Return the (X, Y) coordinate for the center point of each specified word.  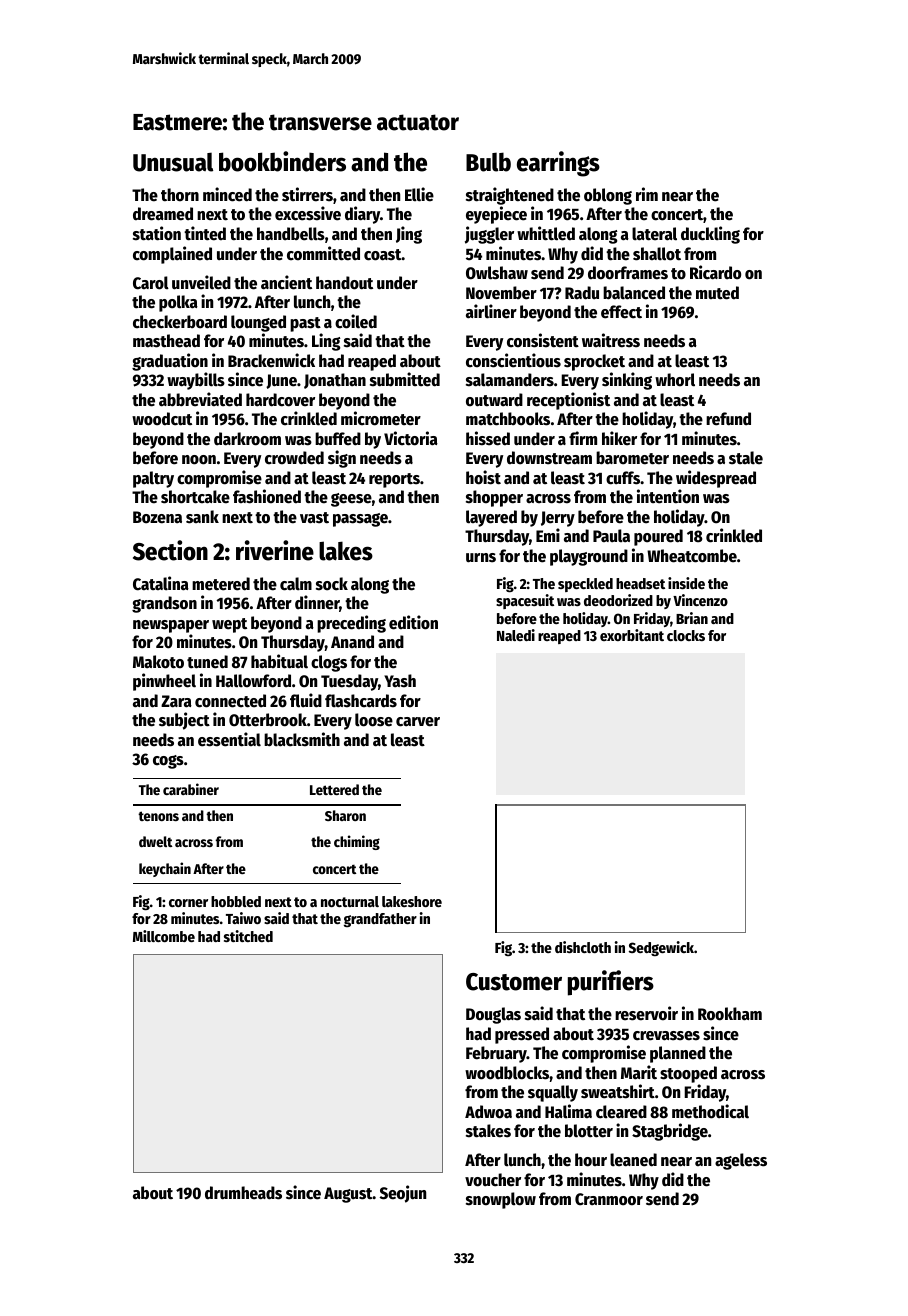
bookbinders (282, 161)
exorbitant (632, 635)
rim (647, 194)
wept (229, 625)
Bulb (488, 162)
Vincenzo (700, 600)
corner (188, 903)
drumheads (243, 1193)
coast (383, 255)
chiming (357, 842)
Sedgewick (661, 948)
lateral (654, 234)
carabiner (191, 789)
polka (178, 303)
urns (481, 558)
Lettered (334, 789)
